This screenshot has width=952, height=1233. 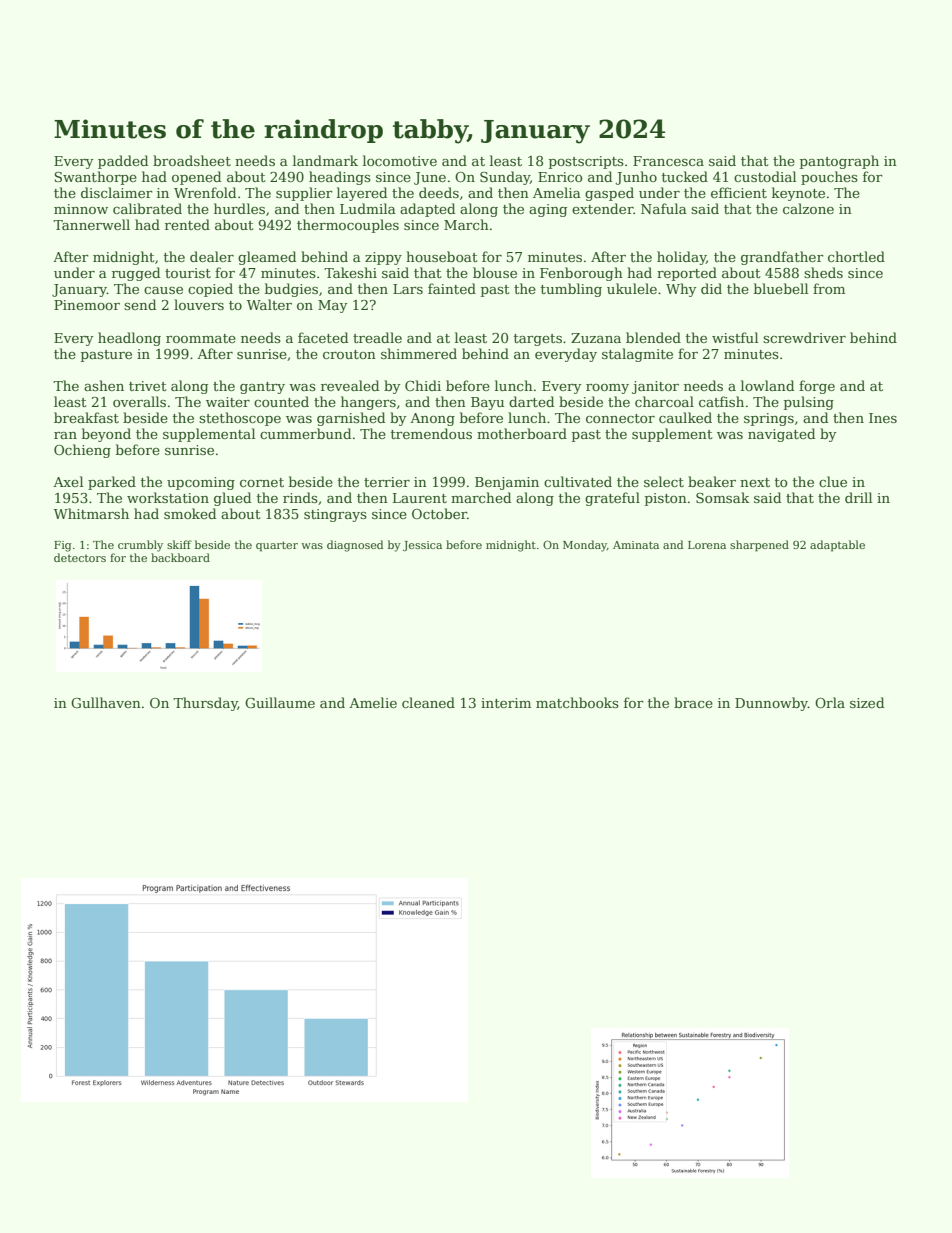 I want to click on Pinemoor, so click(x=87, y=305).
